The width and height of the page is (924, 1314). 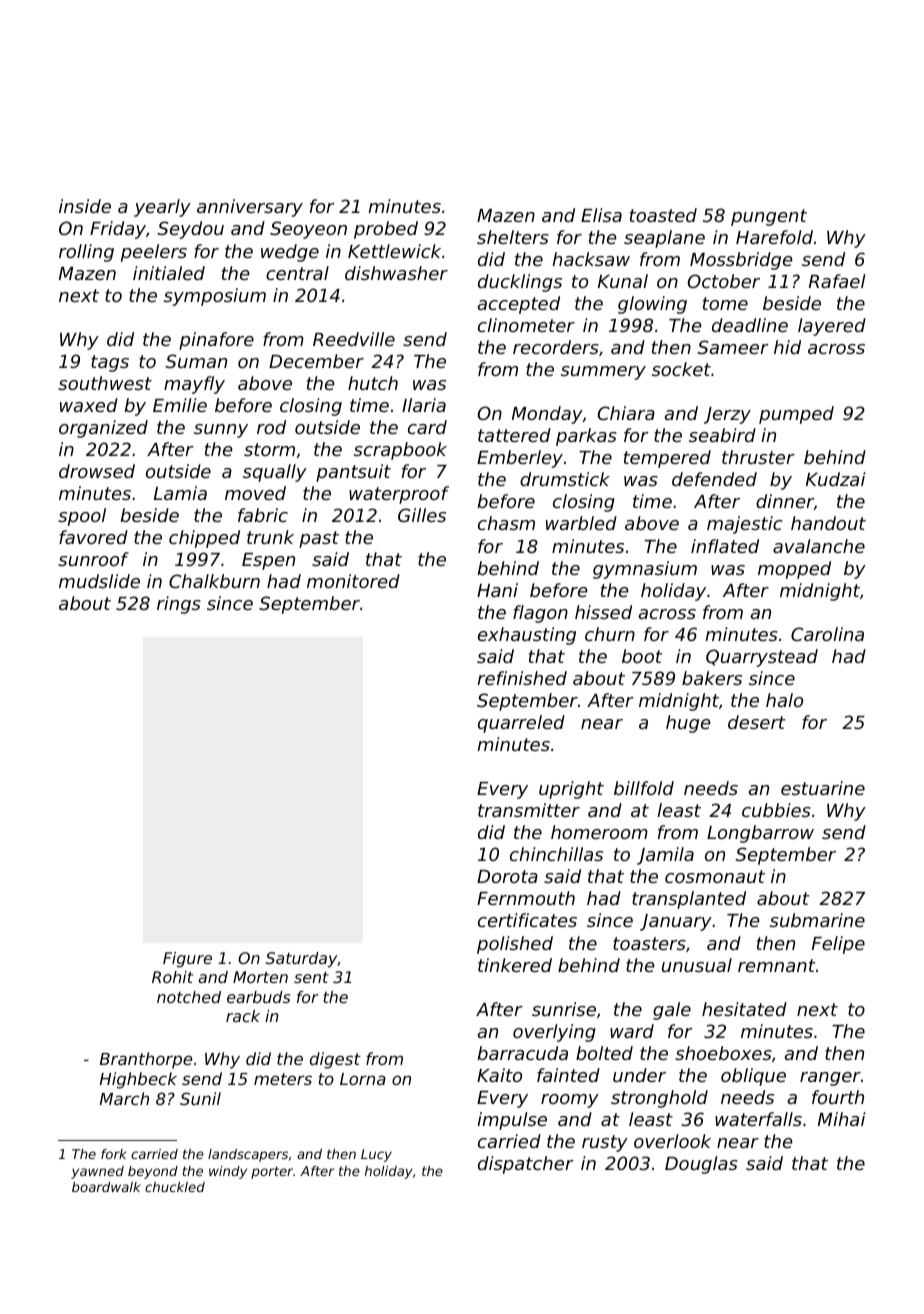 What do you see at coordinates (828, 523) in the page?
I see `handout` at bounding box center [828, 523].
